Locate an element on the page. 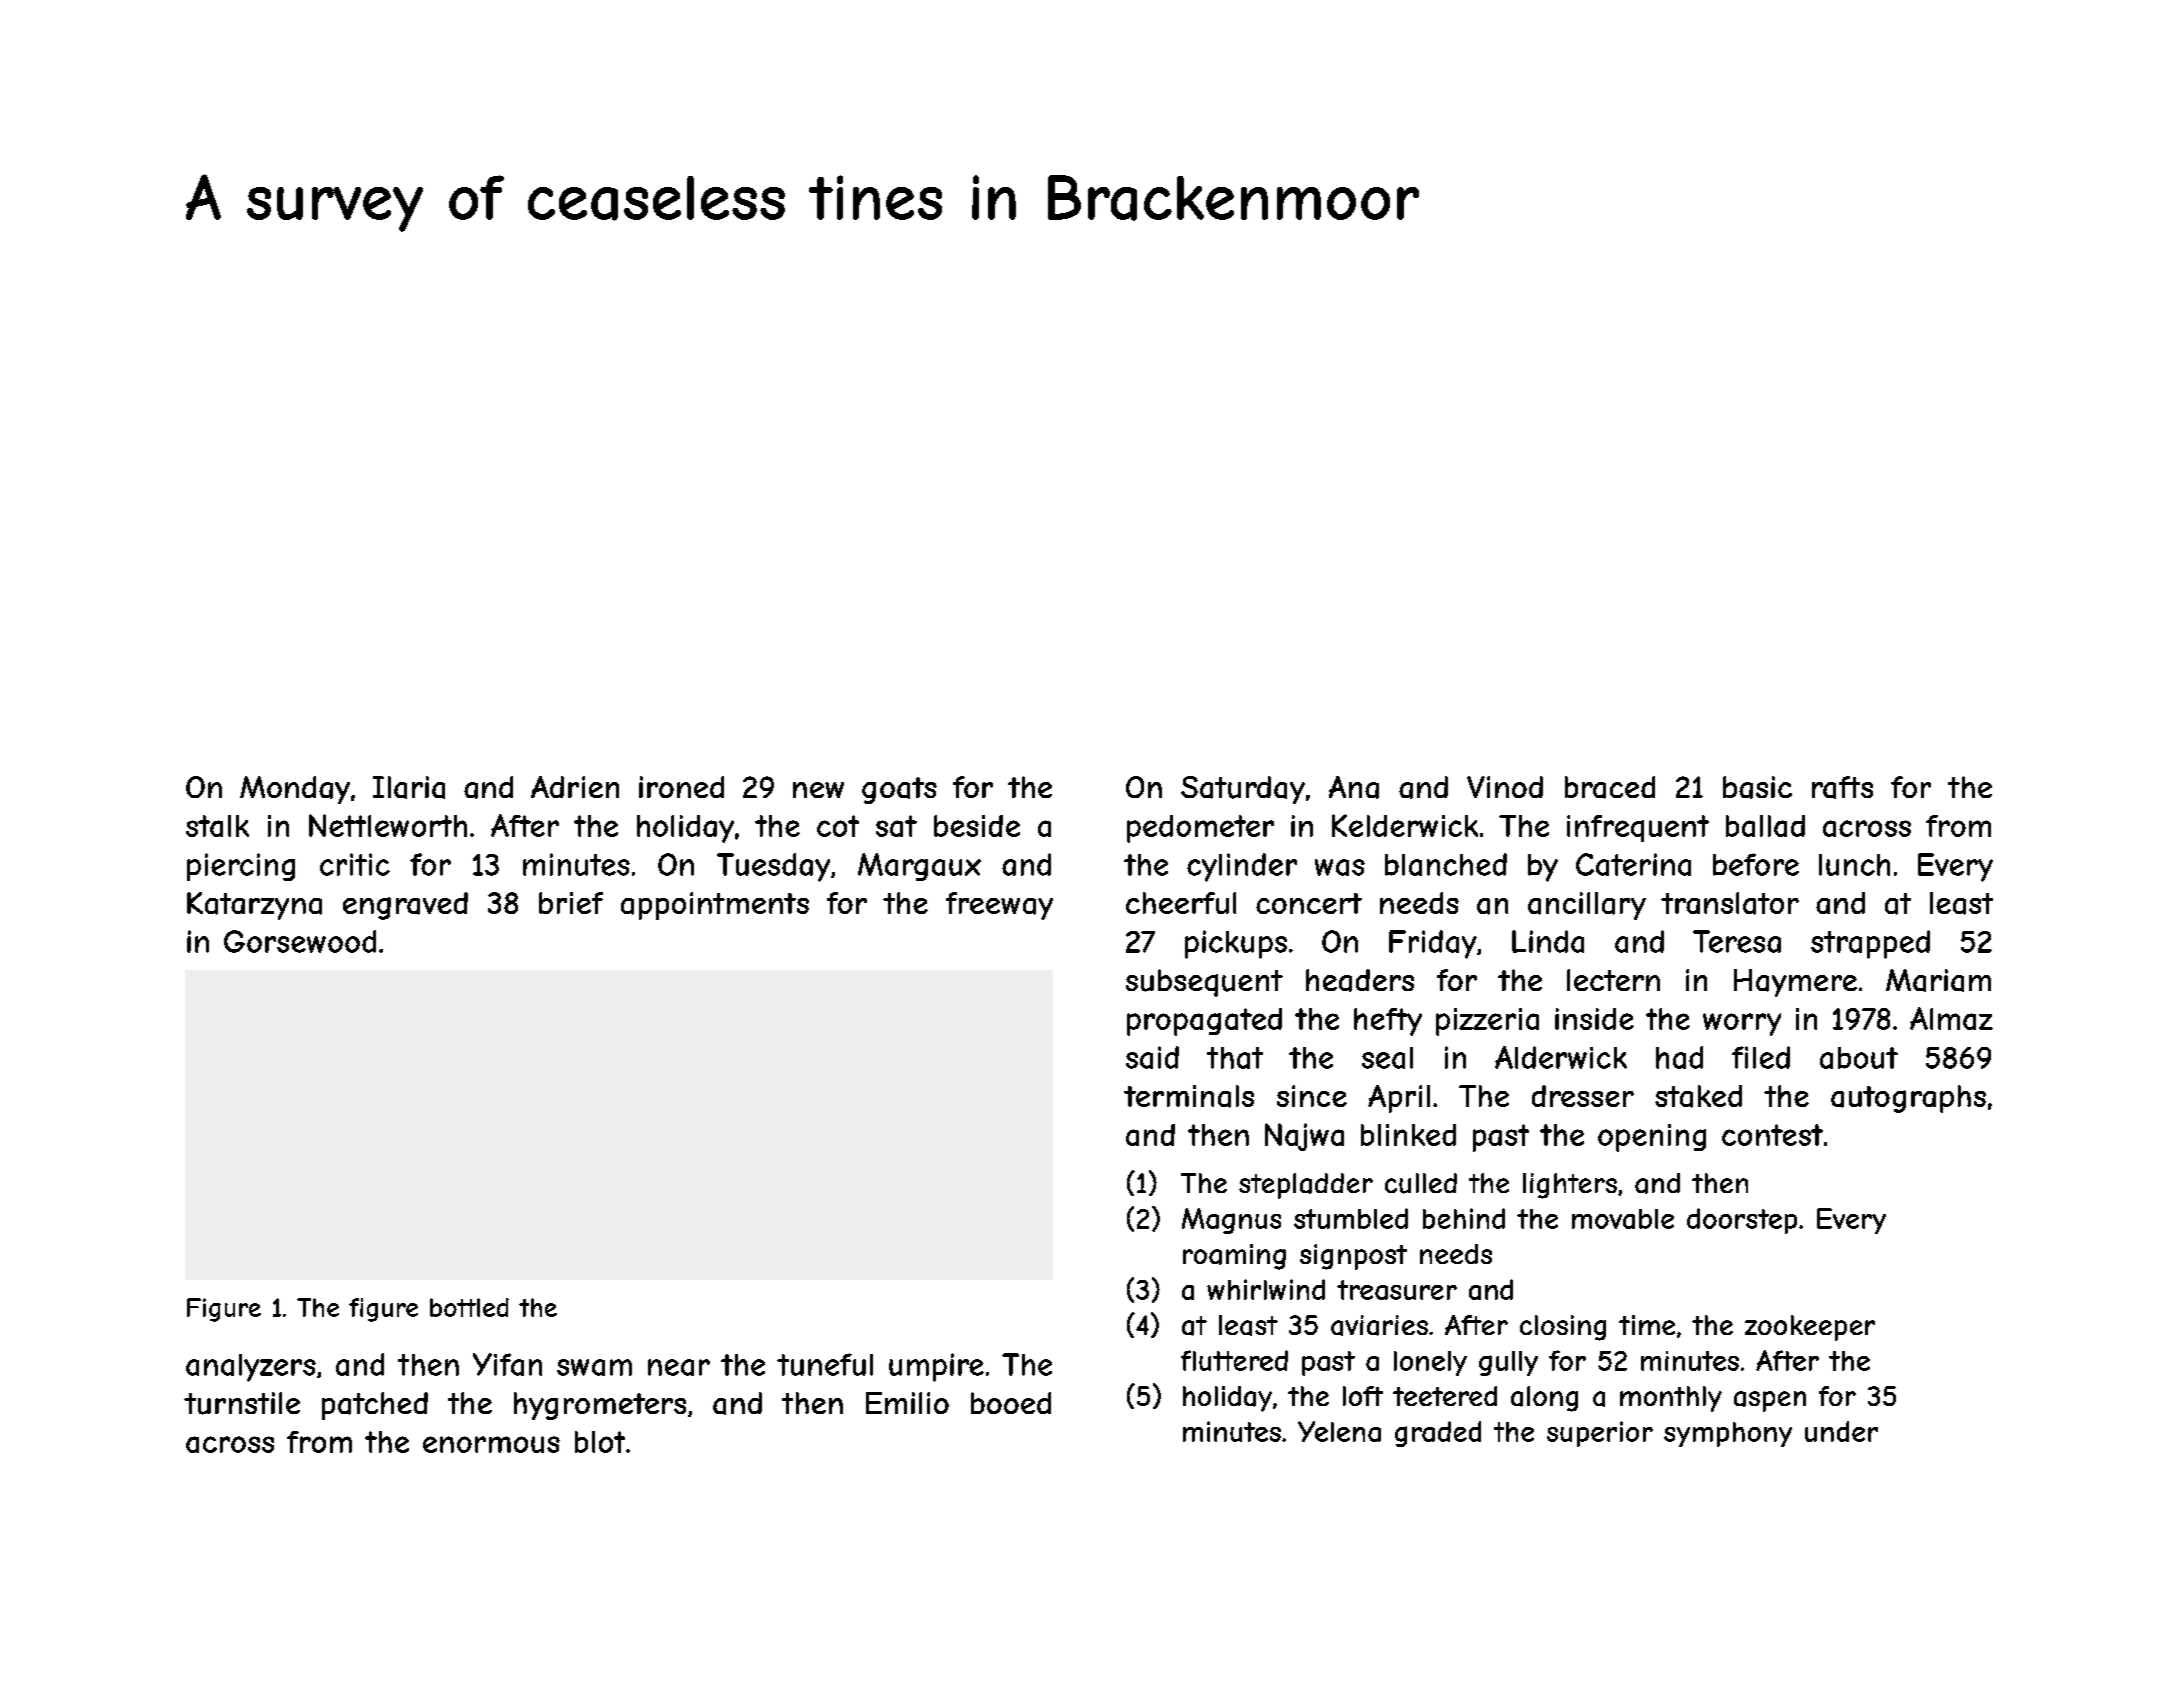 The height and width of the document is (1683, 2178). turnstile is located at coordinates (242, 1403).
